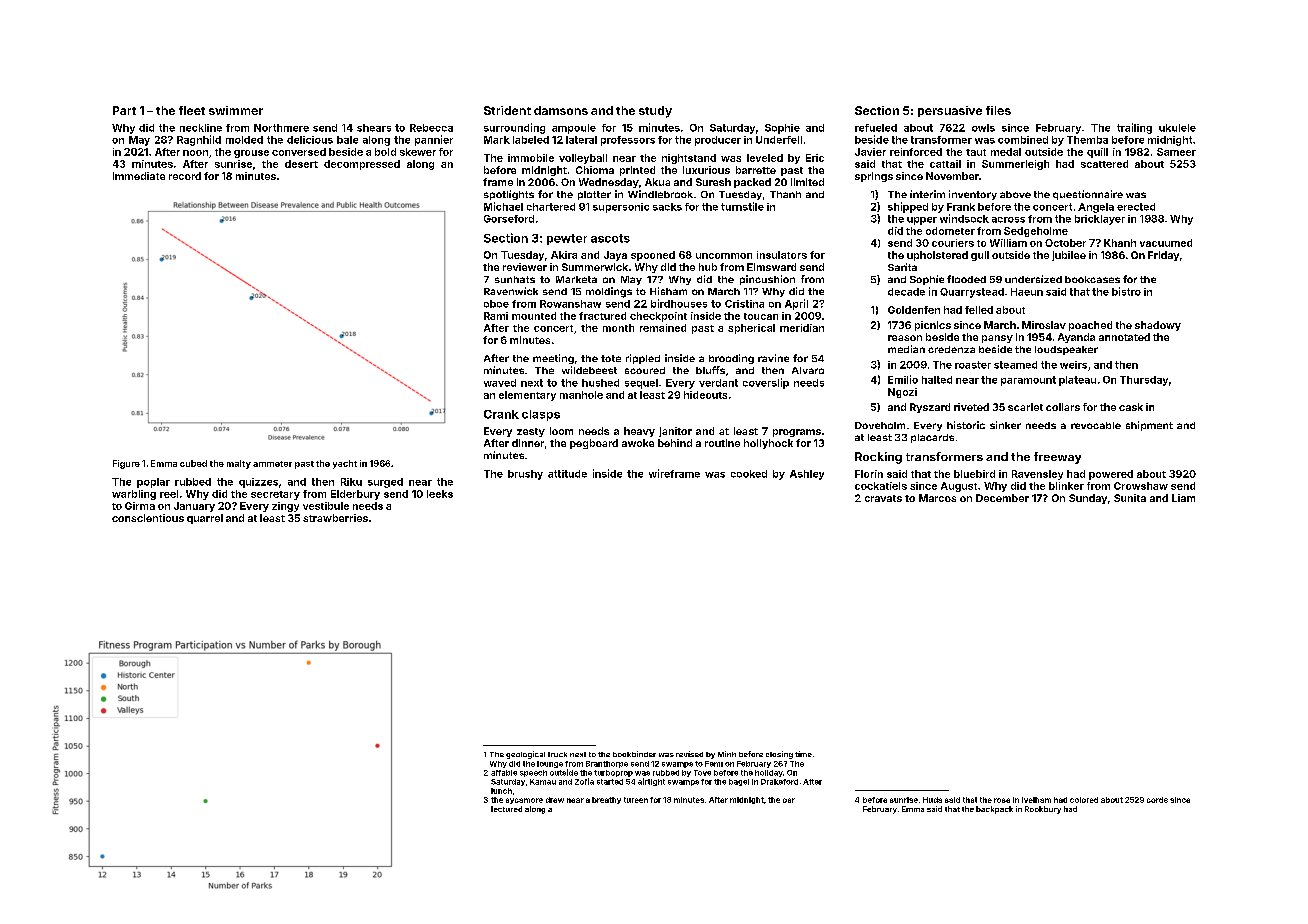 This document has height=924, width=1308. What do you see at coordinates (972, 293) in the document?
I see `Quarrystead` at bounding box center [972, 293].
